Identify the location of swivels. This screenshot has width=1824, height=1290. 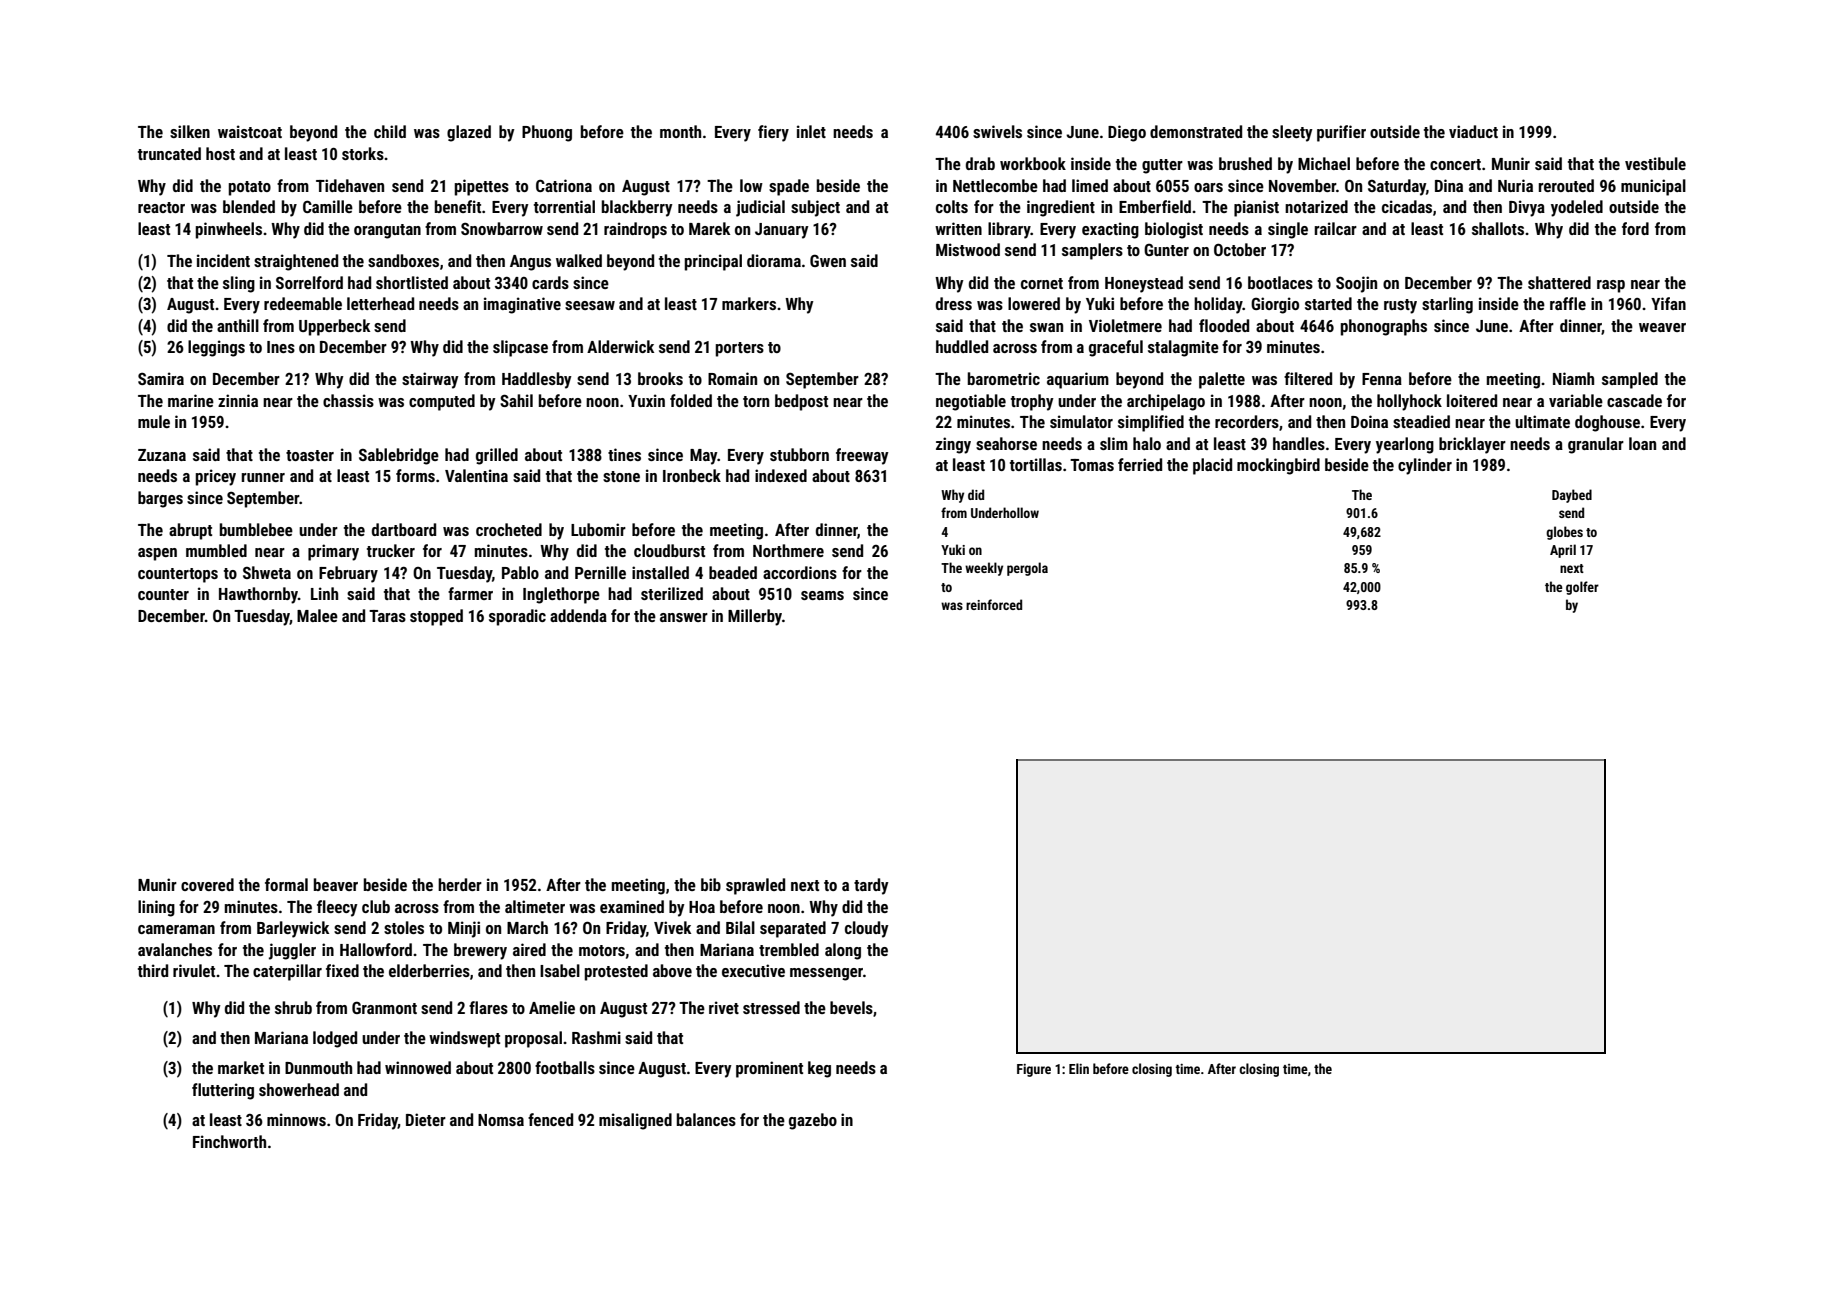
(997, 131).
